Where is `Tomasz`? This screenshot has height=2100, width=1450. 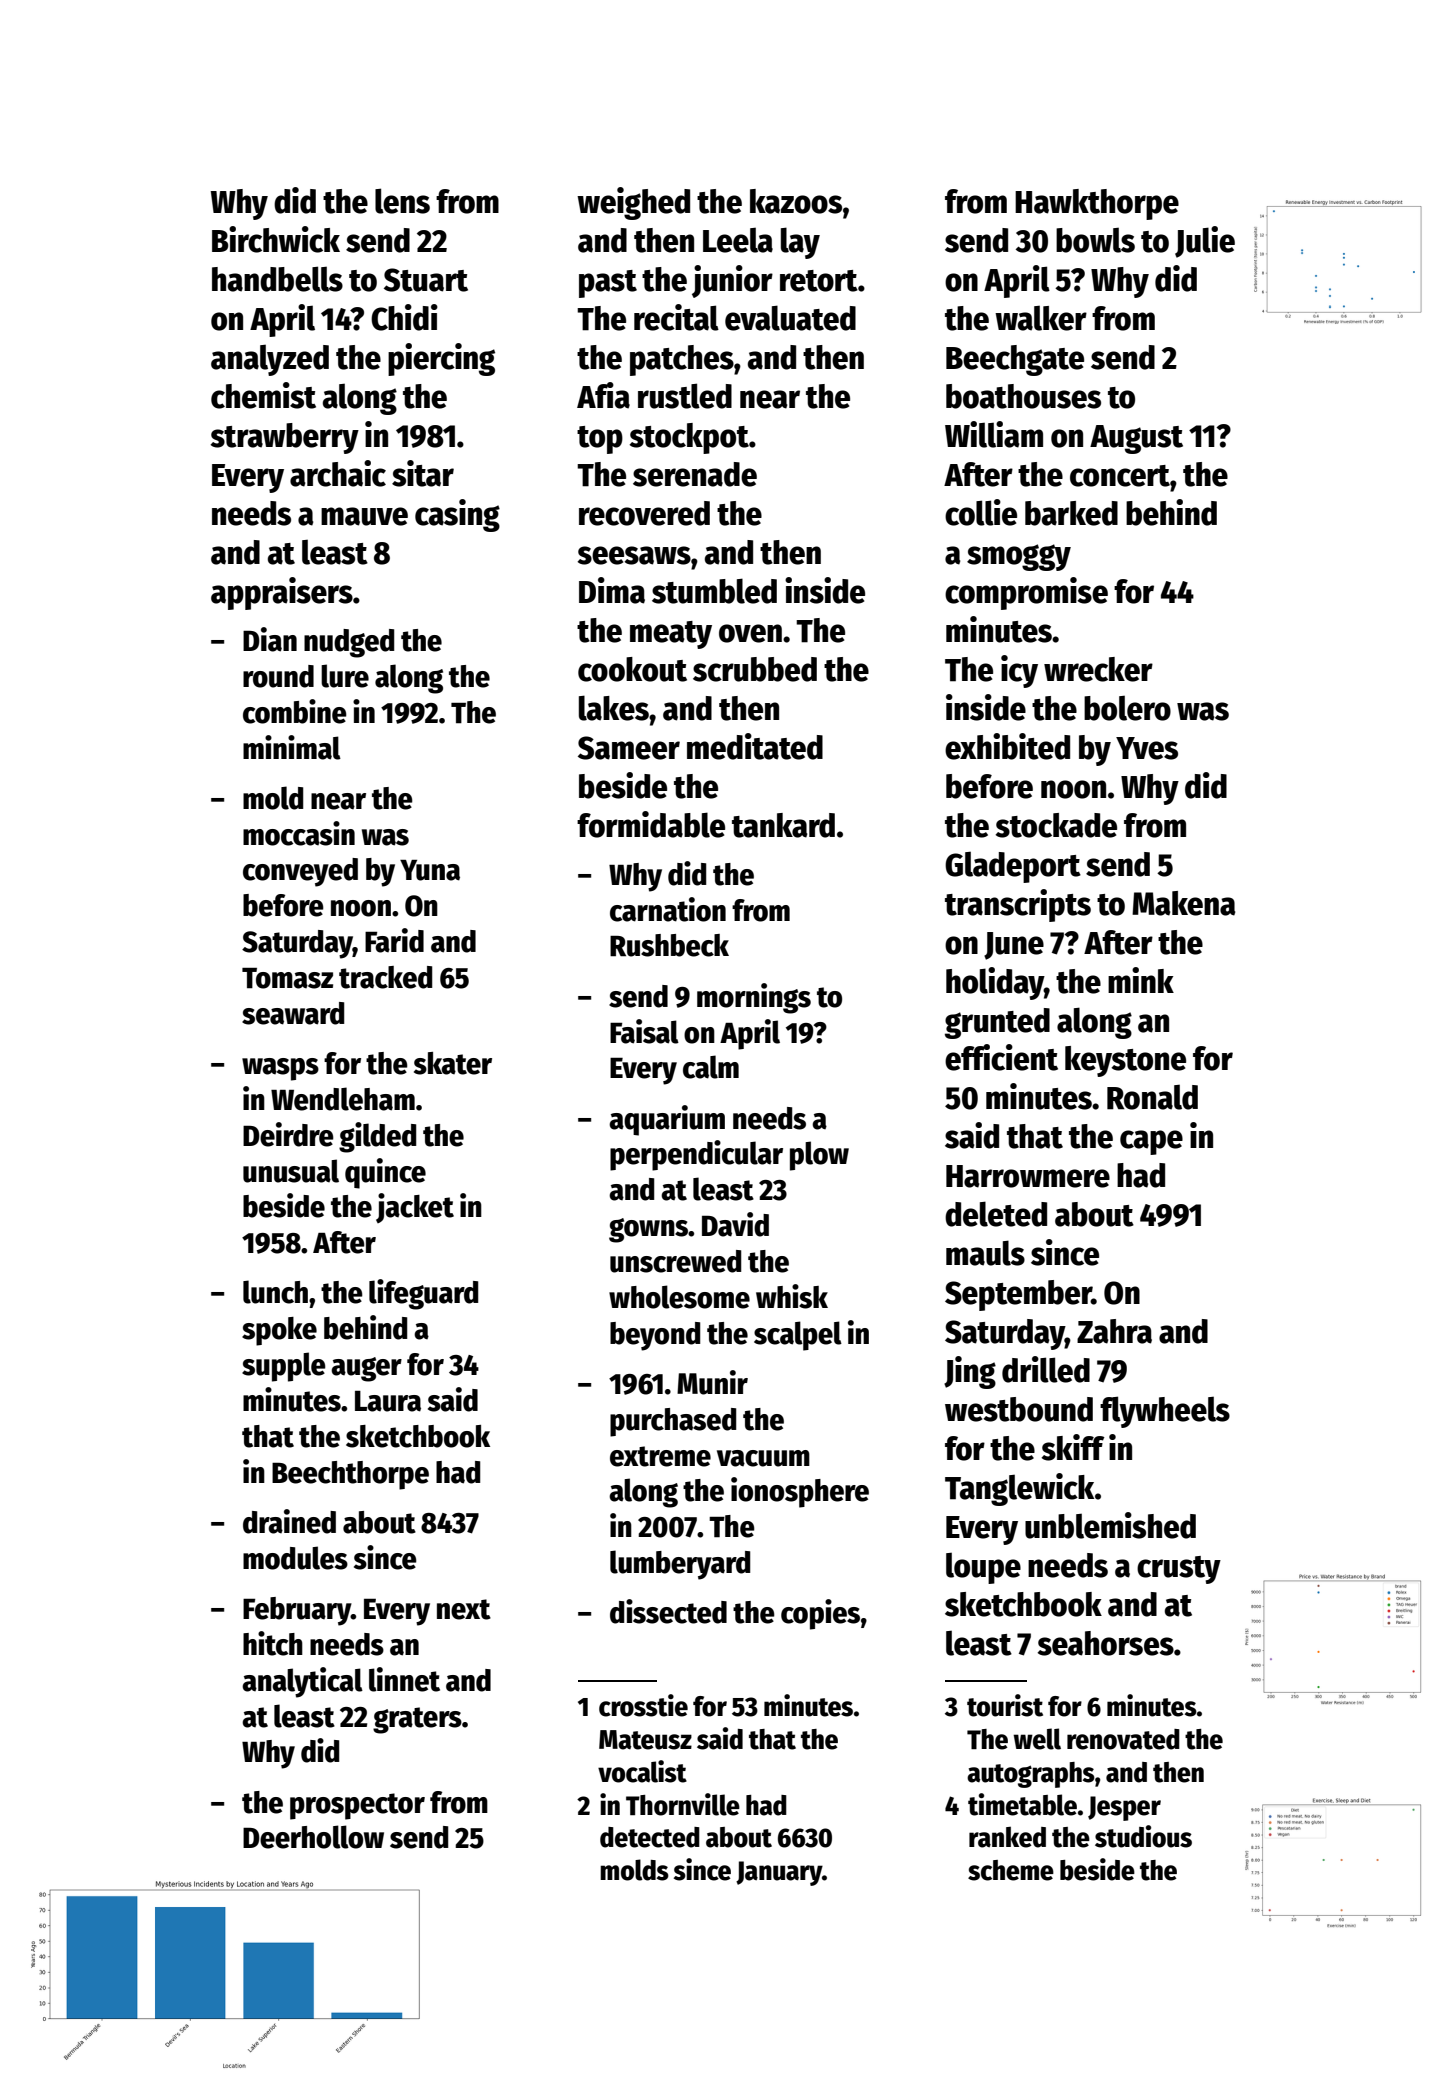 Tomasz is located at coordinates (287, 978).
